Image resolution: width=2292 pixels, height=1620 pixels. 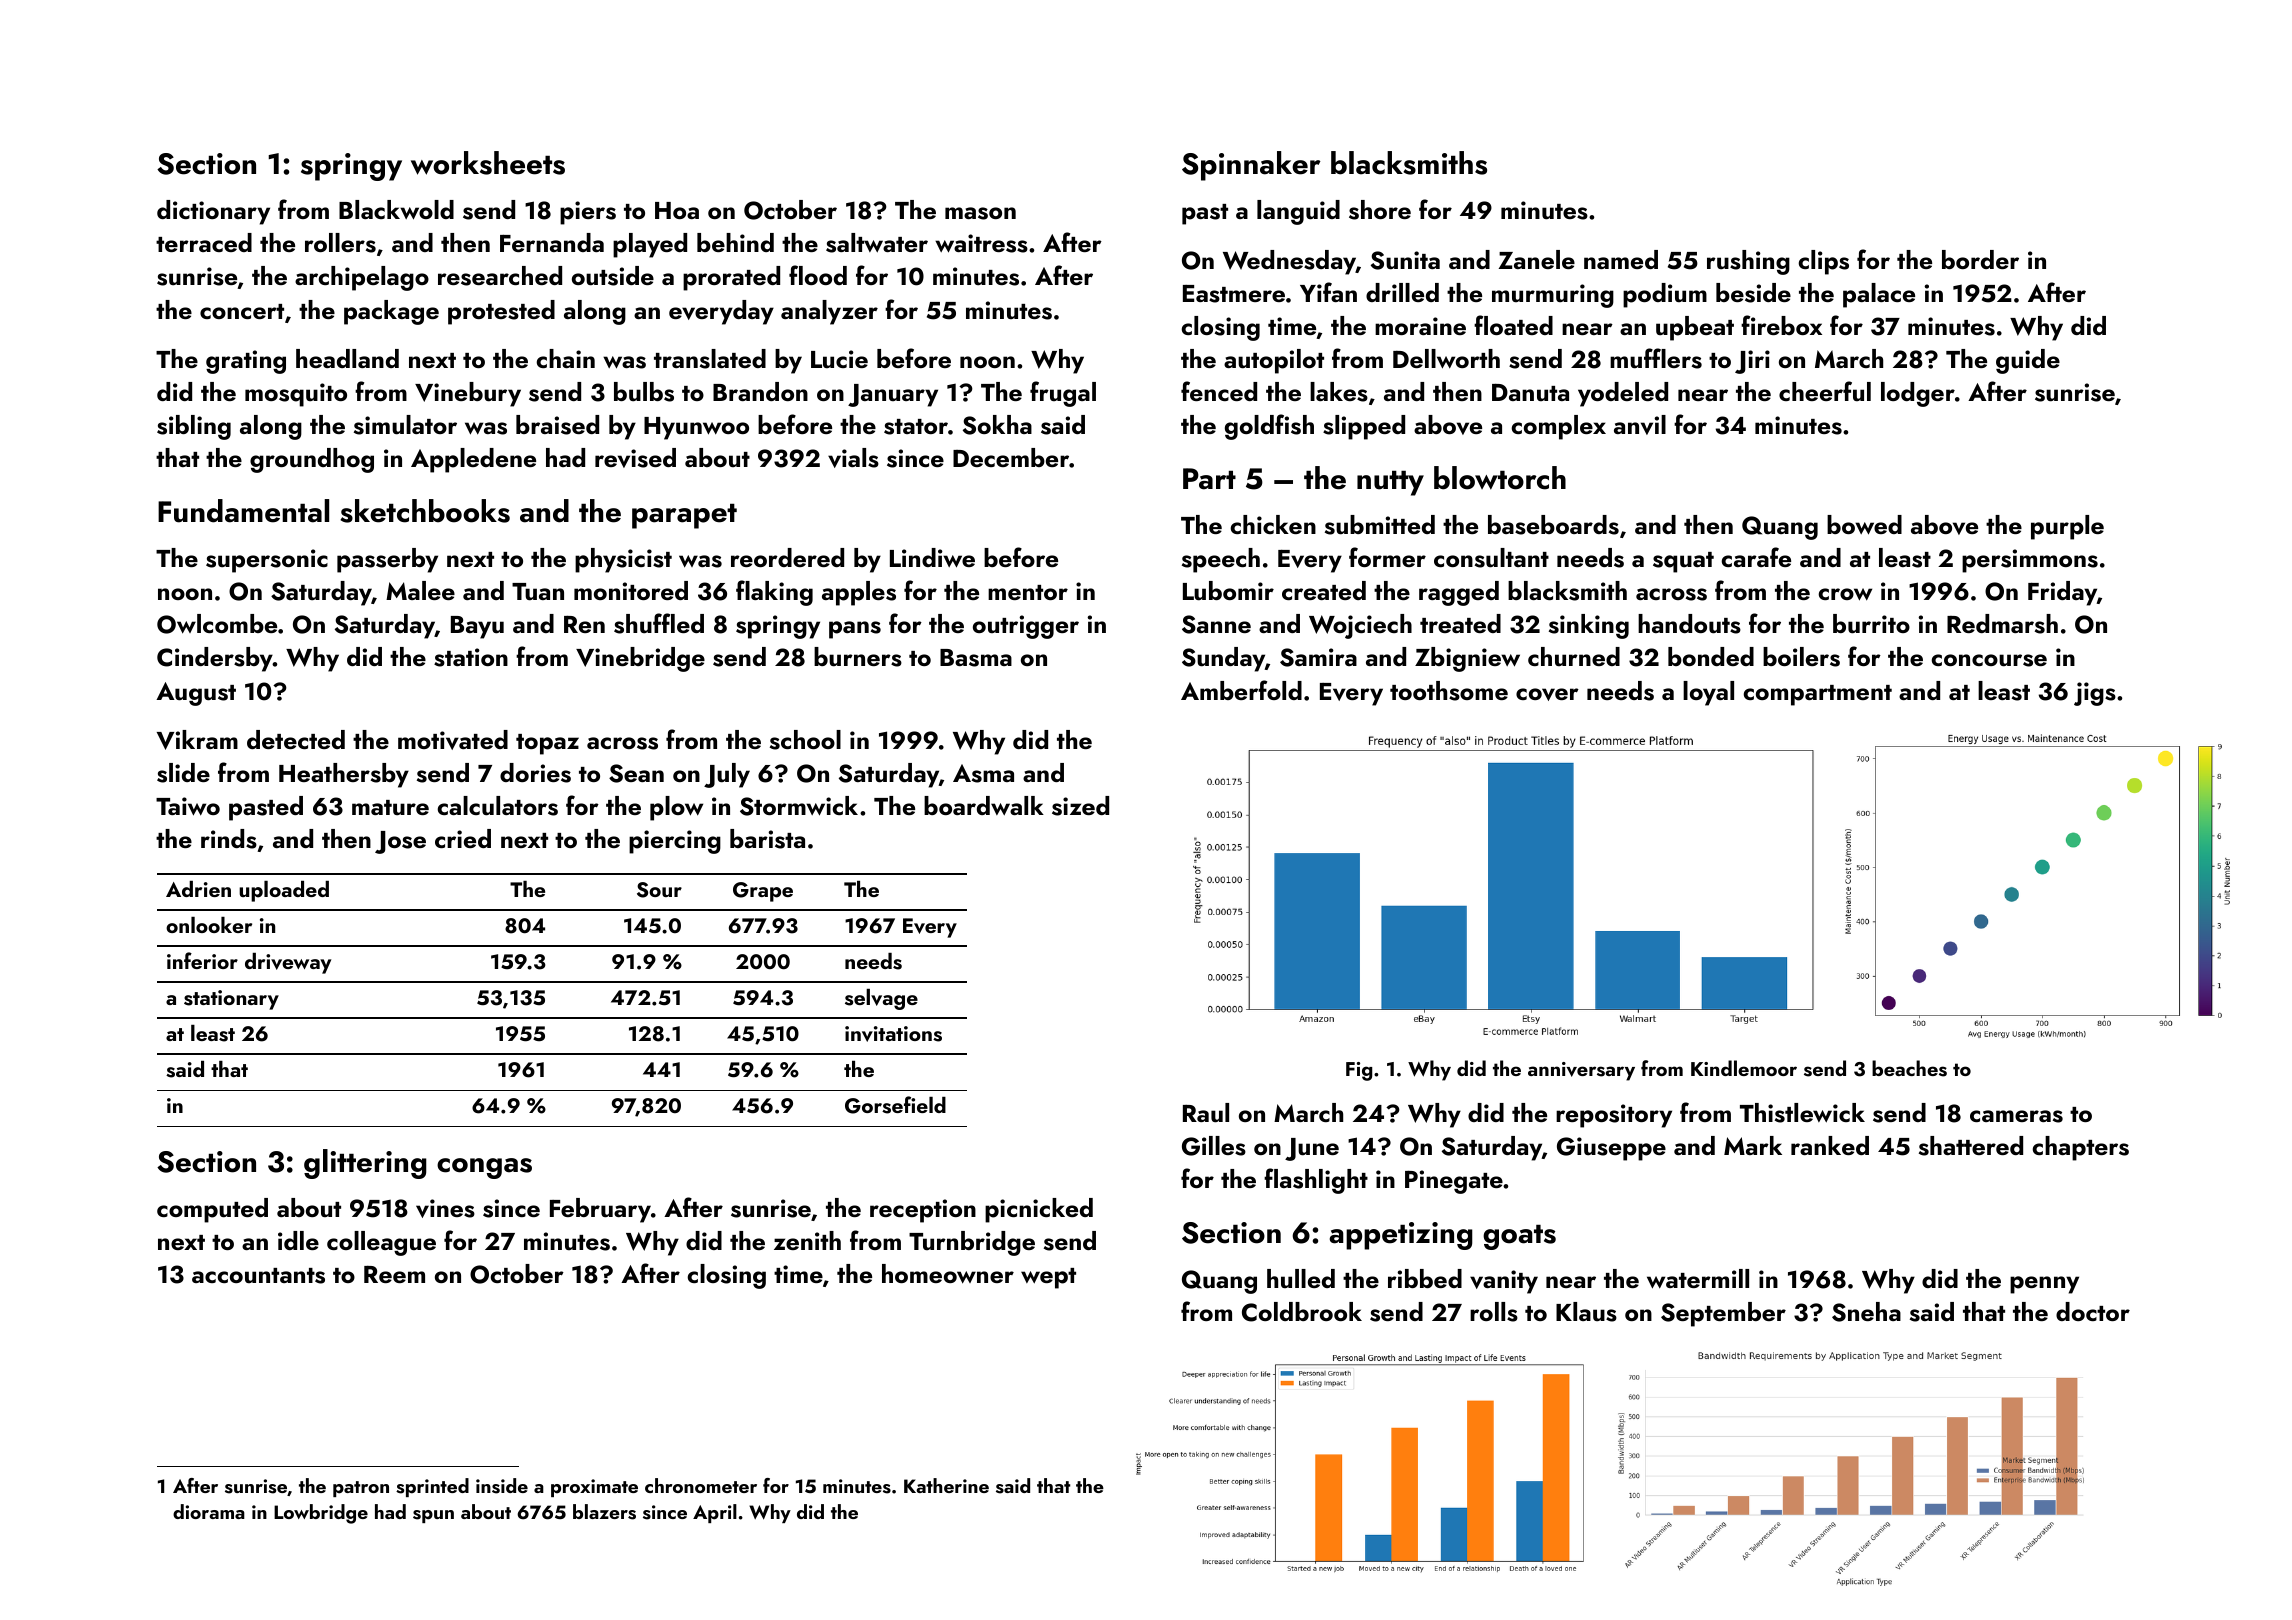 What do you see at coordinates (1980, 259) in the page?
I see `border` at bounding box center [1980, 259].
